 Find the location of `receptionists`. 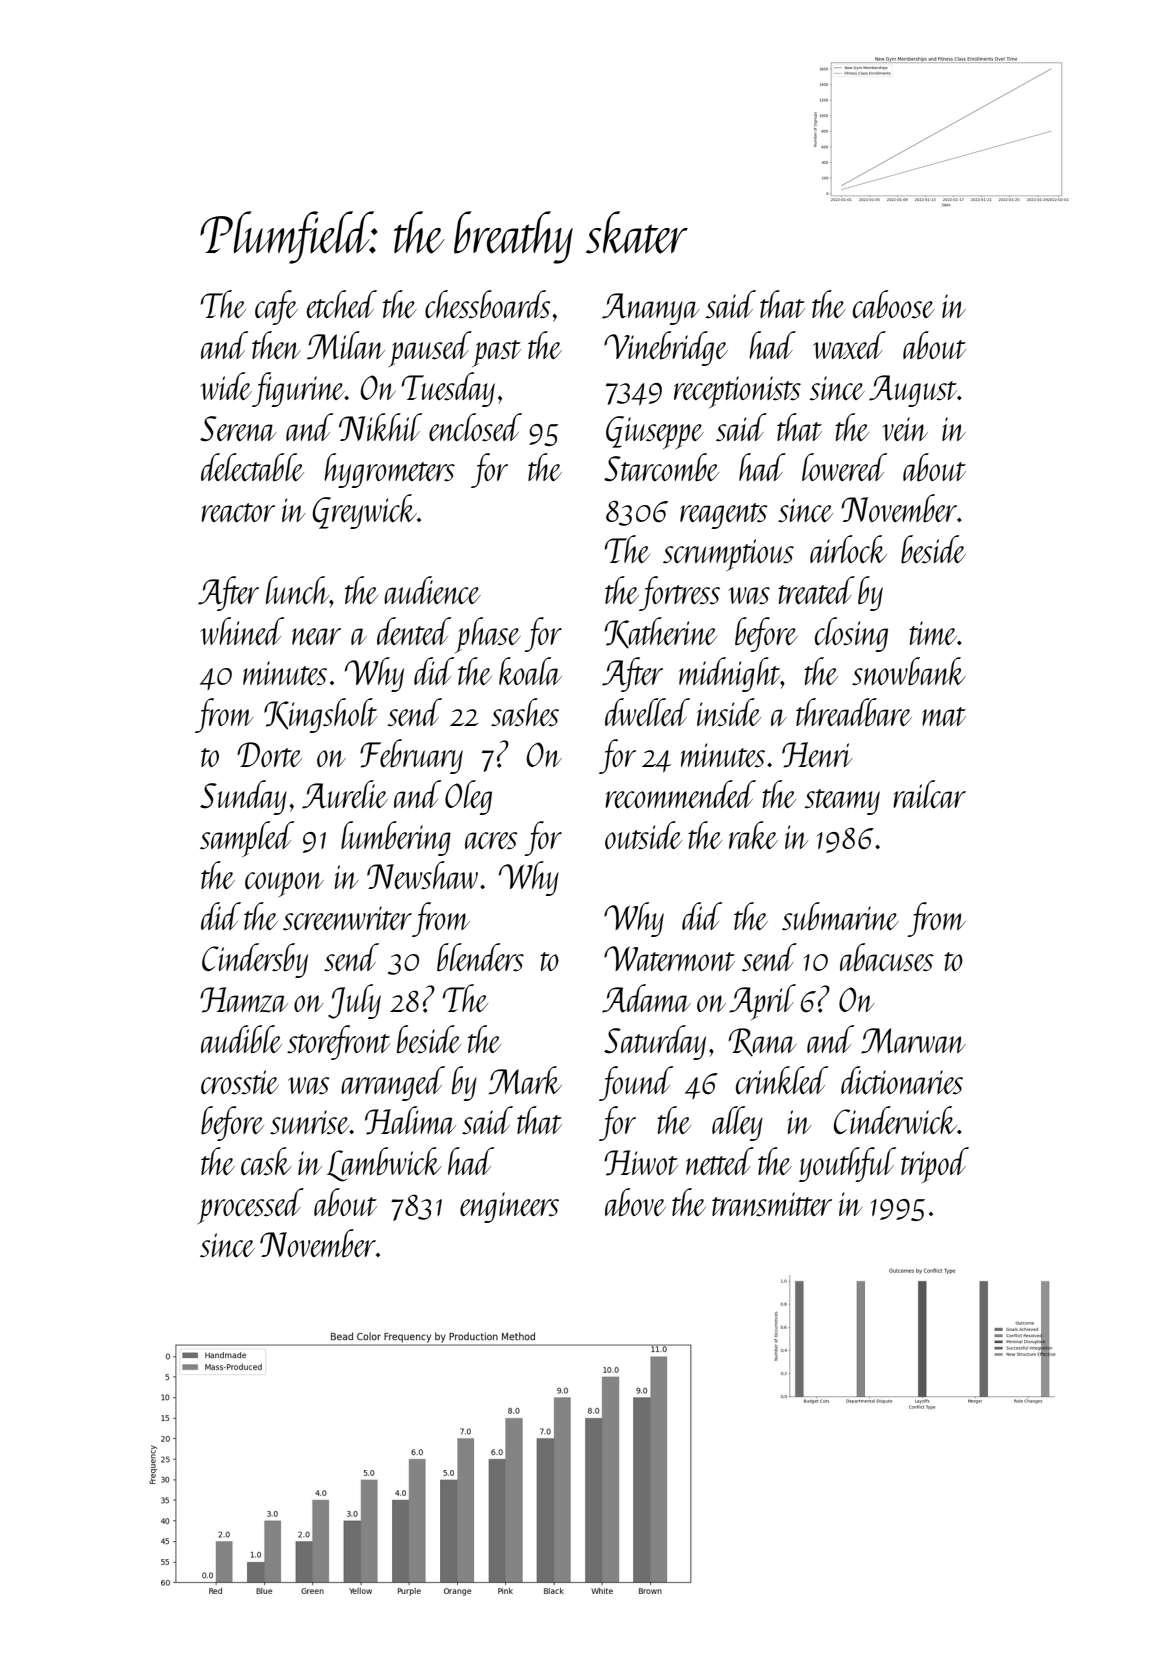

receptionists is located at coordinates (737, 392).
